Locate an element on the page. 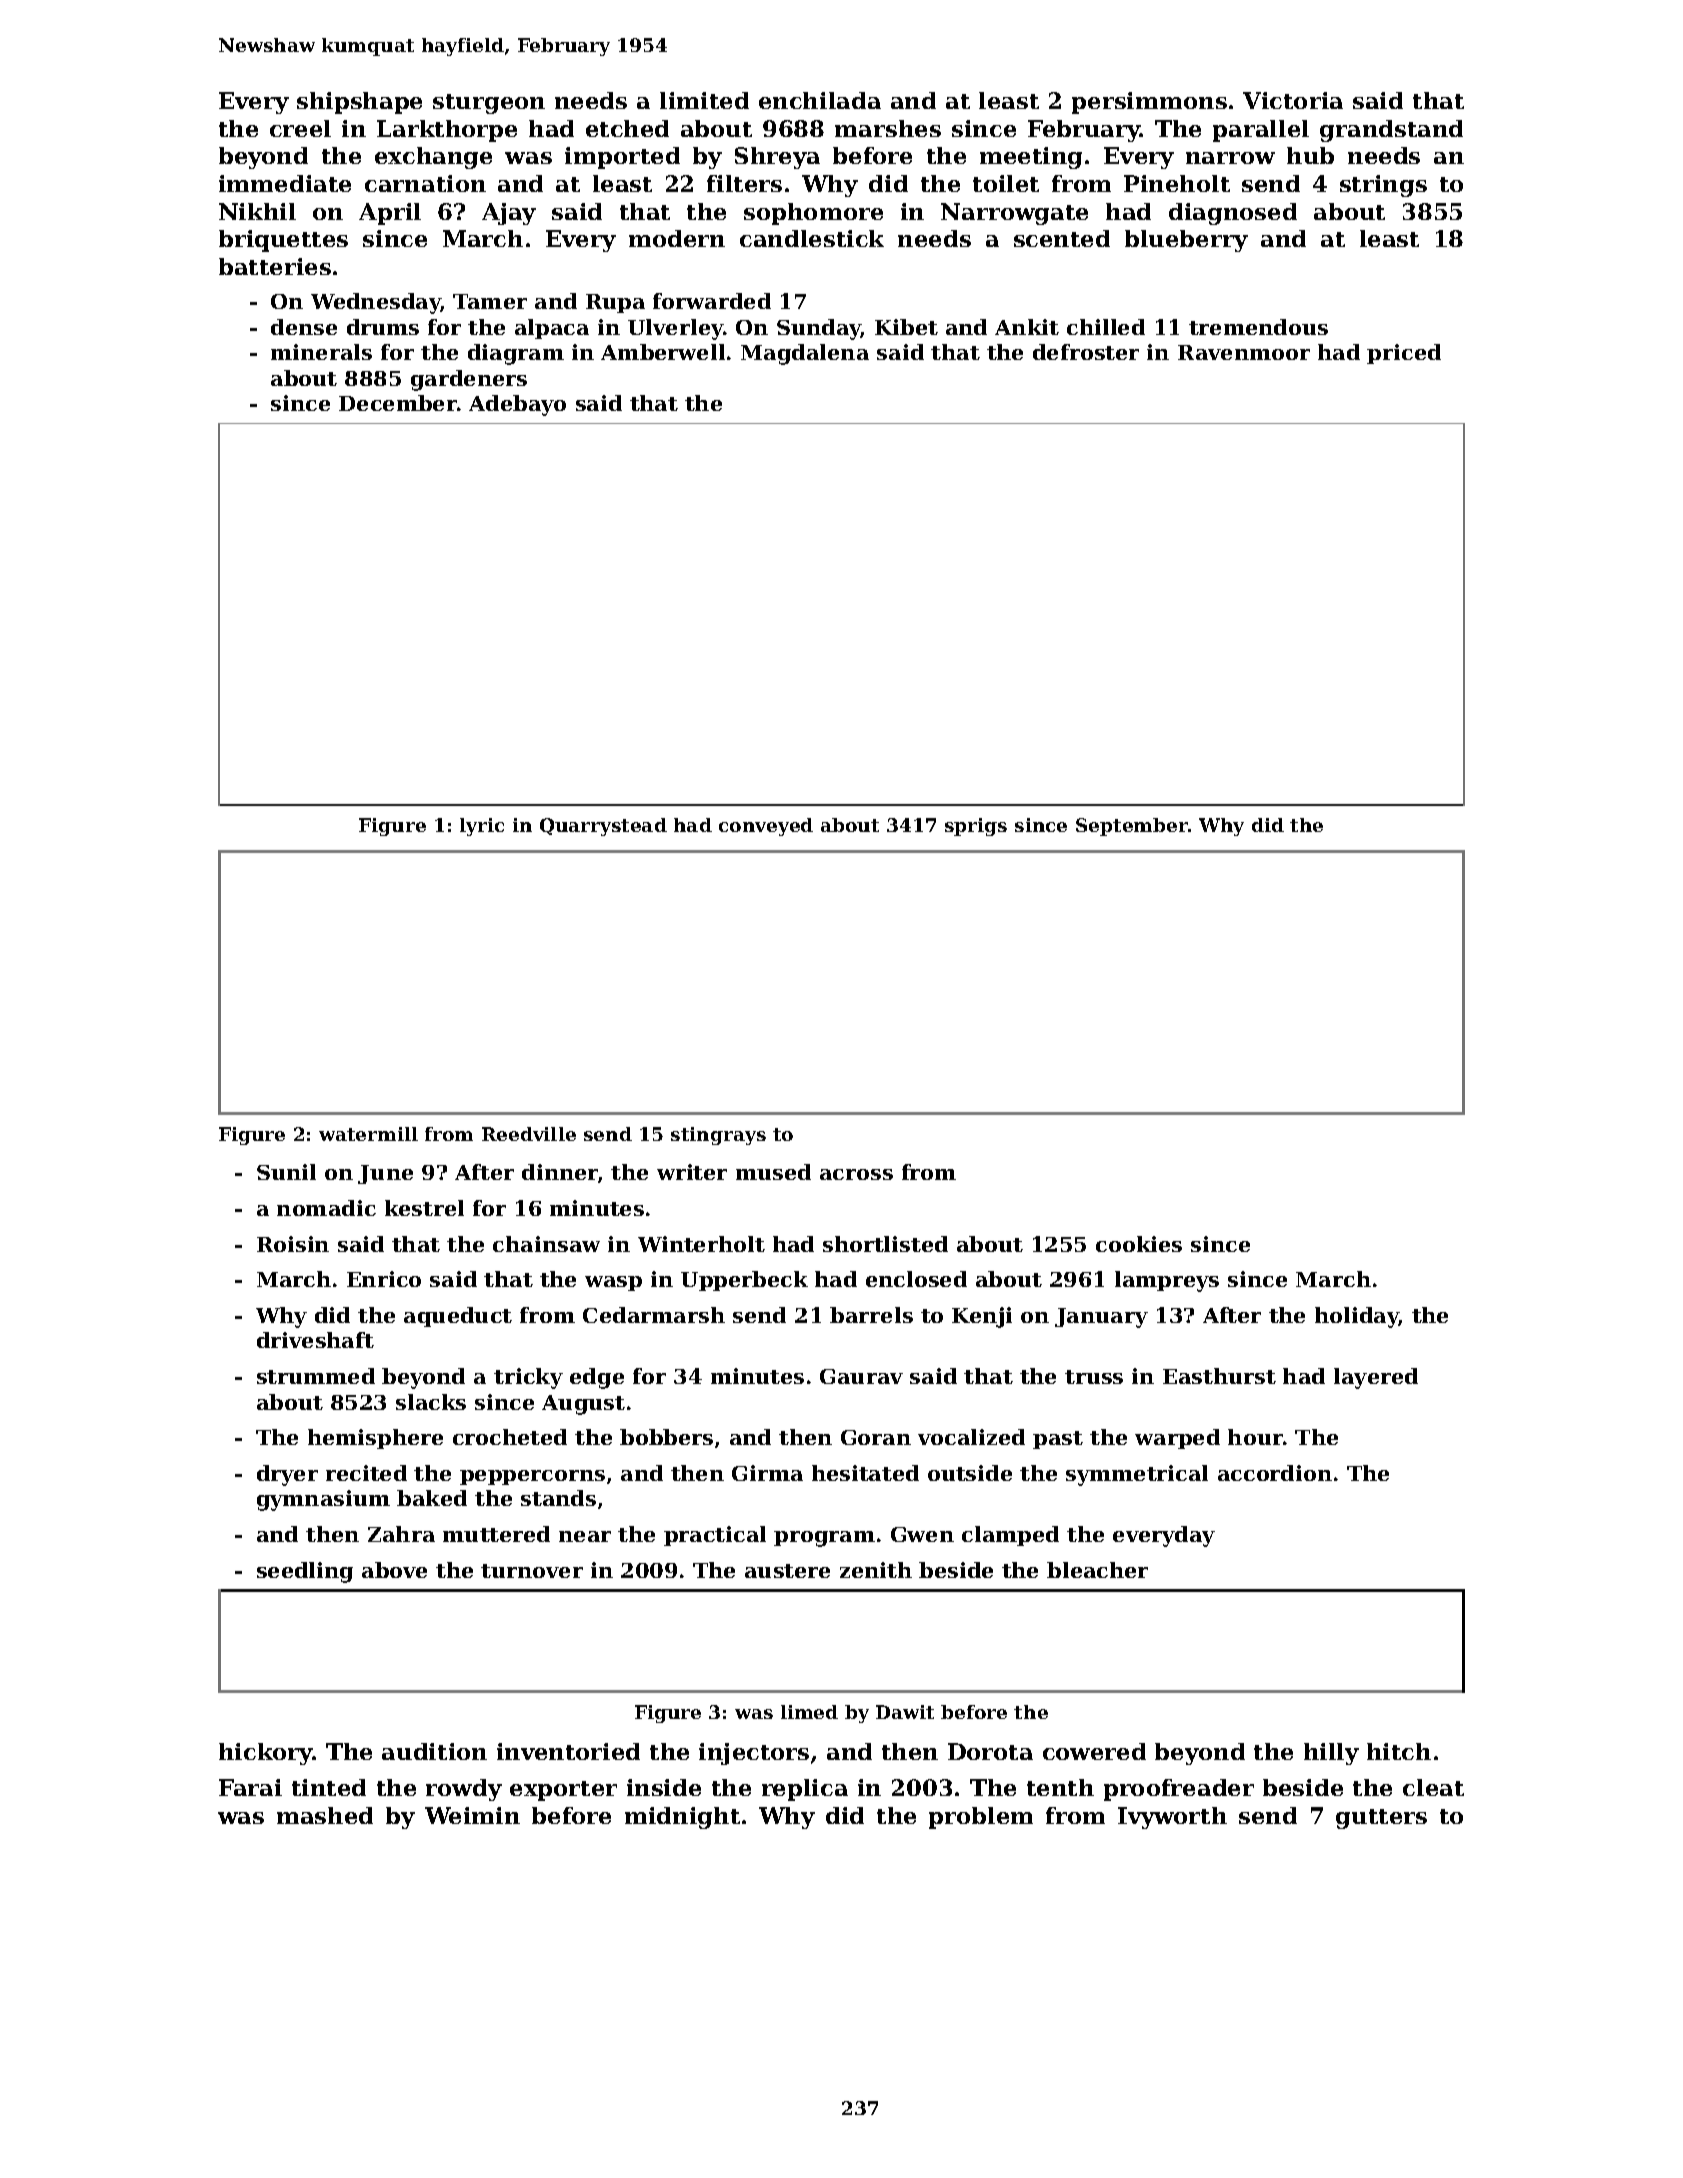 This page has height=2178, width=1683. Adebayo is located at coordinates (517, 405).
